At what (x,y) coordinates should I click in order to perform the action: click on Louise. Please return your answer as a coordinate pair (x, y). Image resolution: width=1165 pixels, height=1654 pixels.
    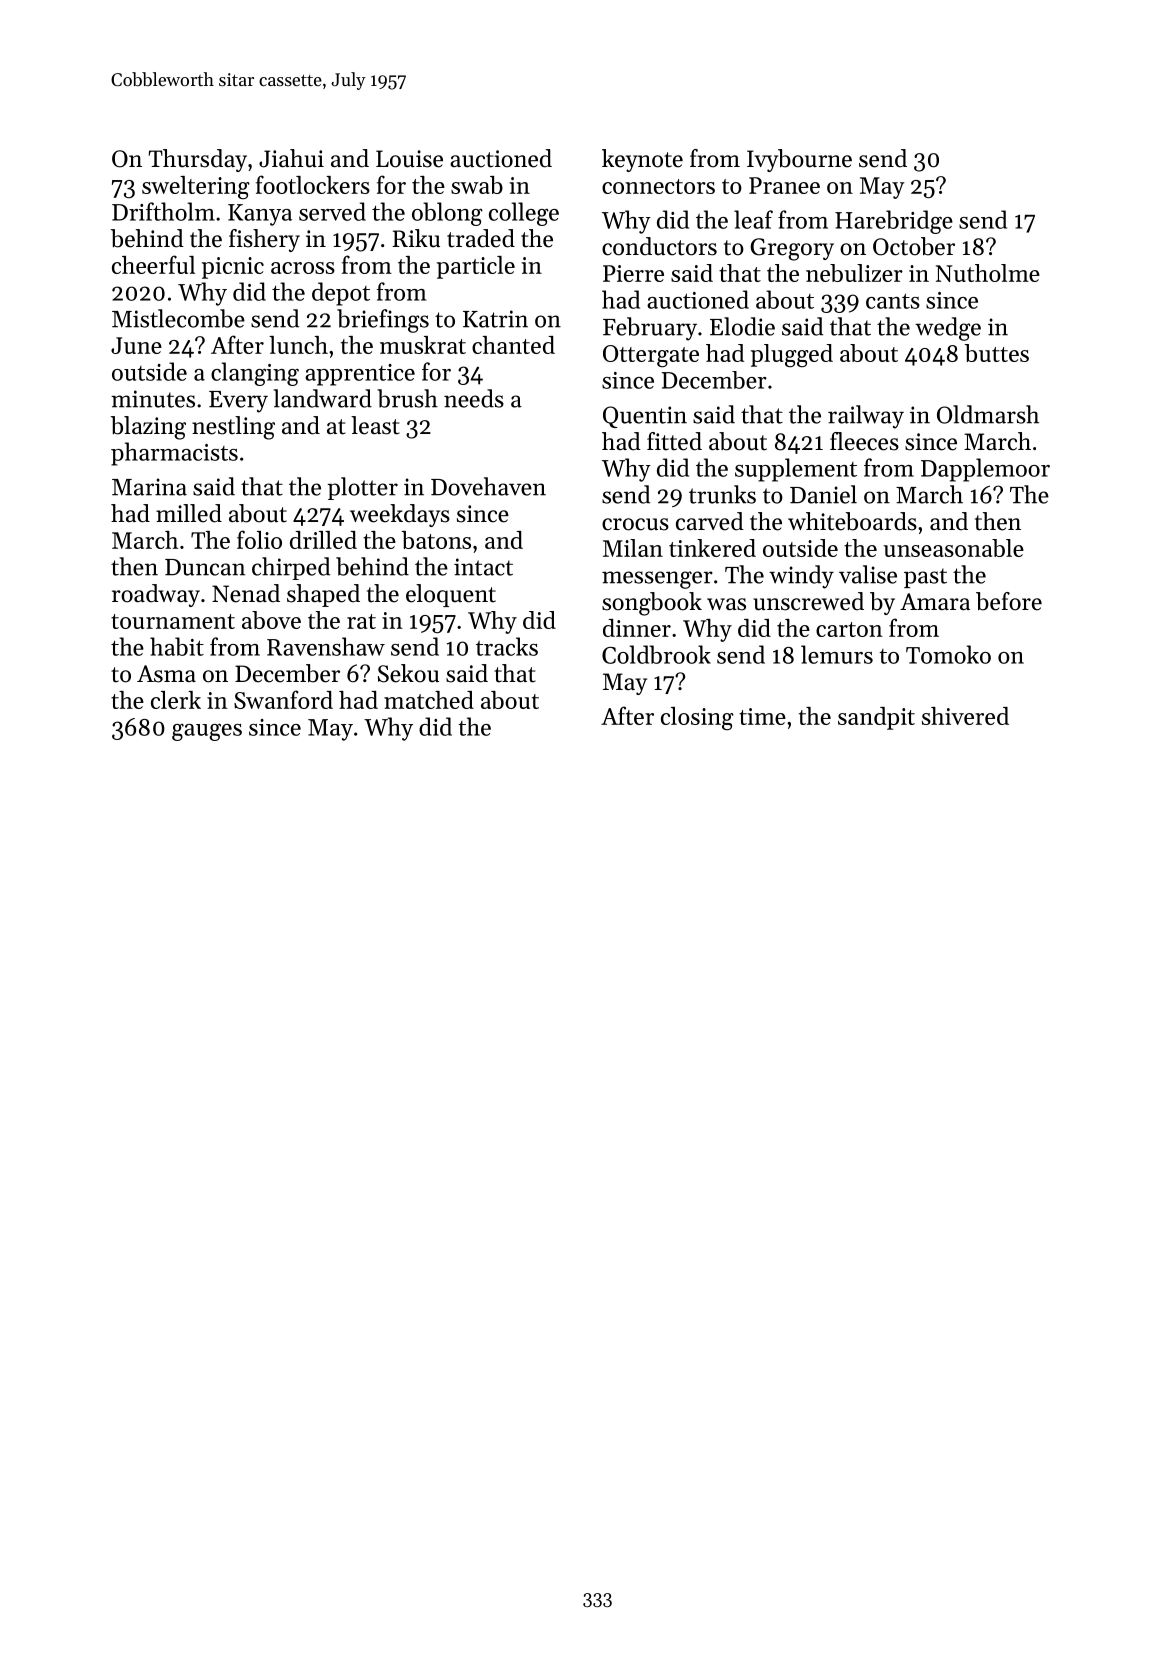
    Looking at the image, I should click on (409, 159).
